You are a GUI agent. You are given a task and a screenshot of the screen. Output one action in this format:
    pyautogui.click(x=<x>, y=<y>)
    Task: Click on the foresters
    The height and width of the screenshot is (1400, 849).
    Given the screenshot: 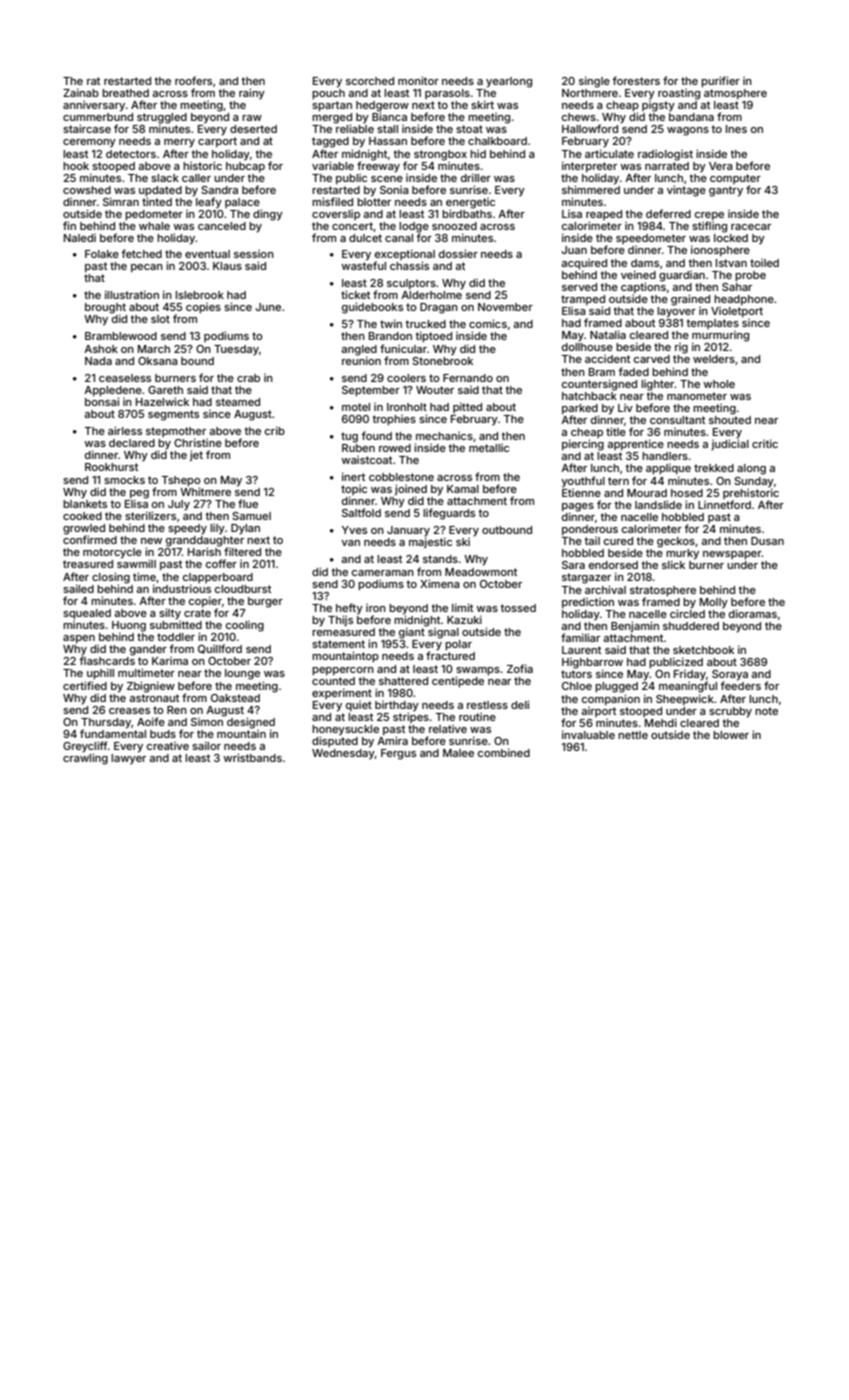 What is the action you would take?
    pyautogui.click(x=636, y=80)
